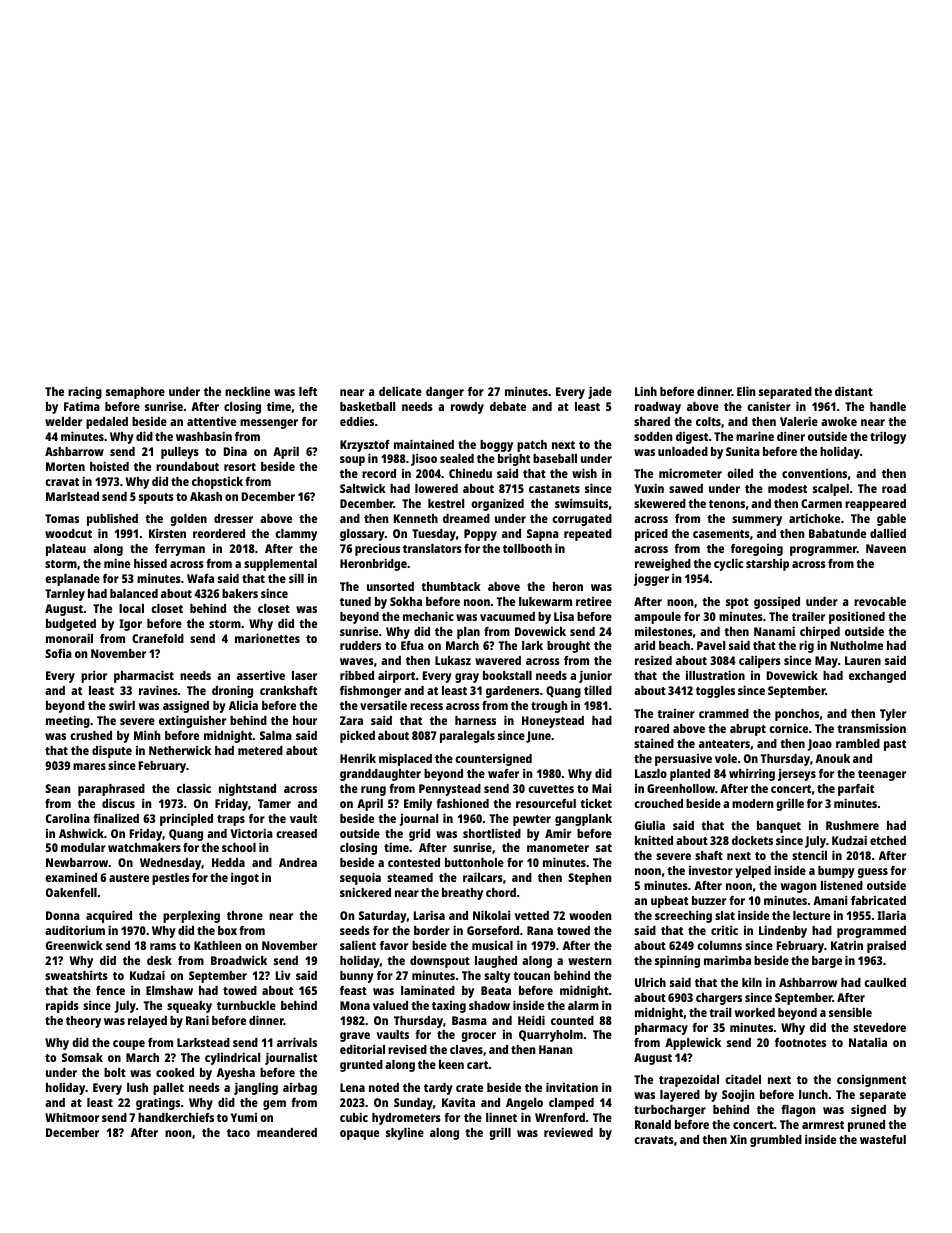 The width and height of the screenshot is (952, 1233). What do you see at coordinates (428, 616) in the screenshot?
I see `mechanic` at bounding box center [428, 616].
